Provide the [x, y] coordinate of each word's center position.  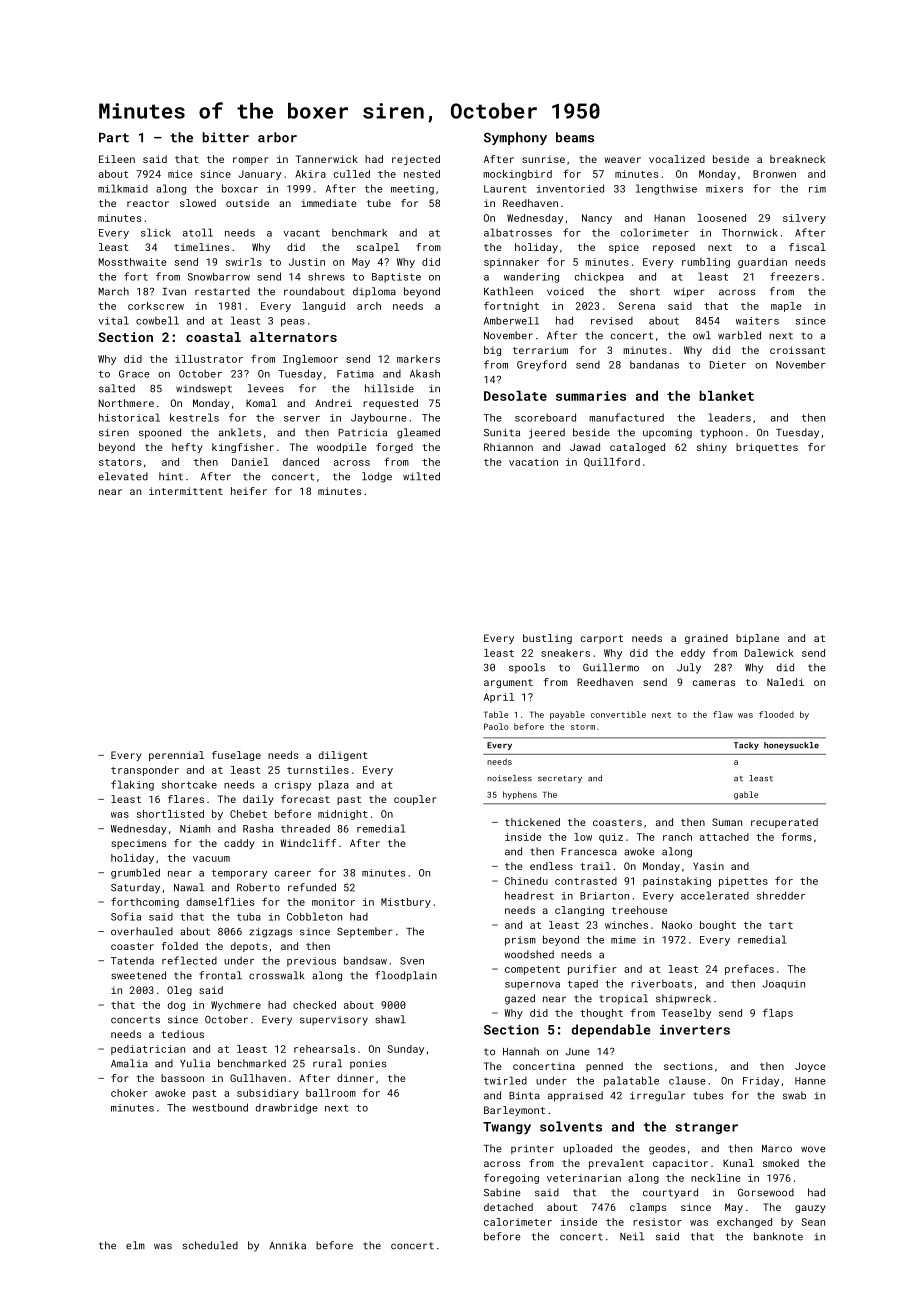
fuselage [236, 756]
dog [176, 1006]
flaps [778, 1013]
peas [293, 323]
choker [129, 1093]
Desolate [515, 396]
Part [114, 138]
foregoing [511, 1178]
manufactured [626, 417]
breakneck [797, 159]
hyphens [520, 795]
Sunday [406, 1050]
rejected [416, 160]
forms [796, 836]
